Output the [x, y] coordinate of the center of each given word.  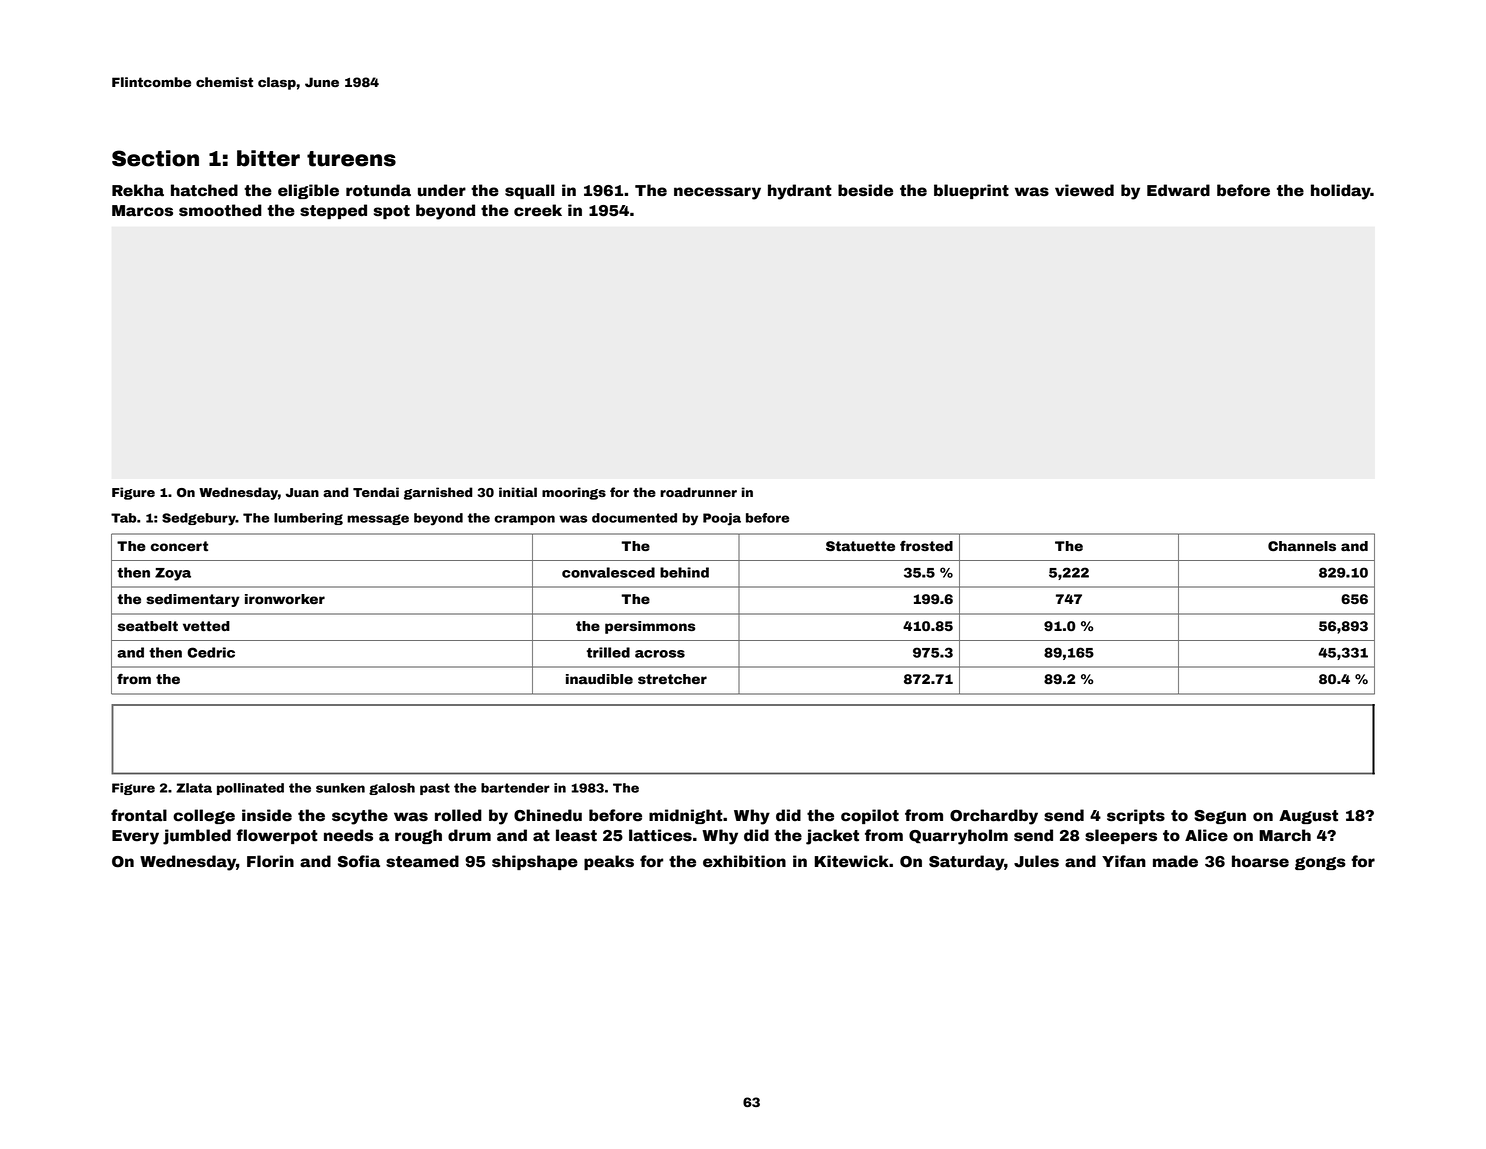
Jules [1036, 861]
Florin [270, 861]
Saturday [966, 863]
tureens [351, 159]
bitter [268, 158]
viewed [1084, 190]
